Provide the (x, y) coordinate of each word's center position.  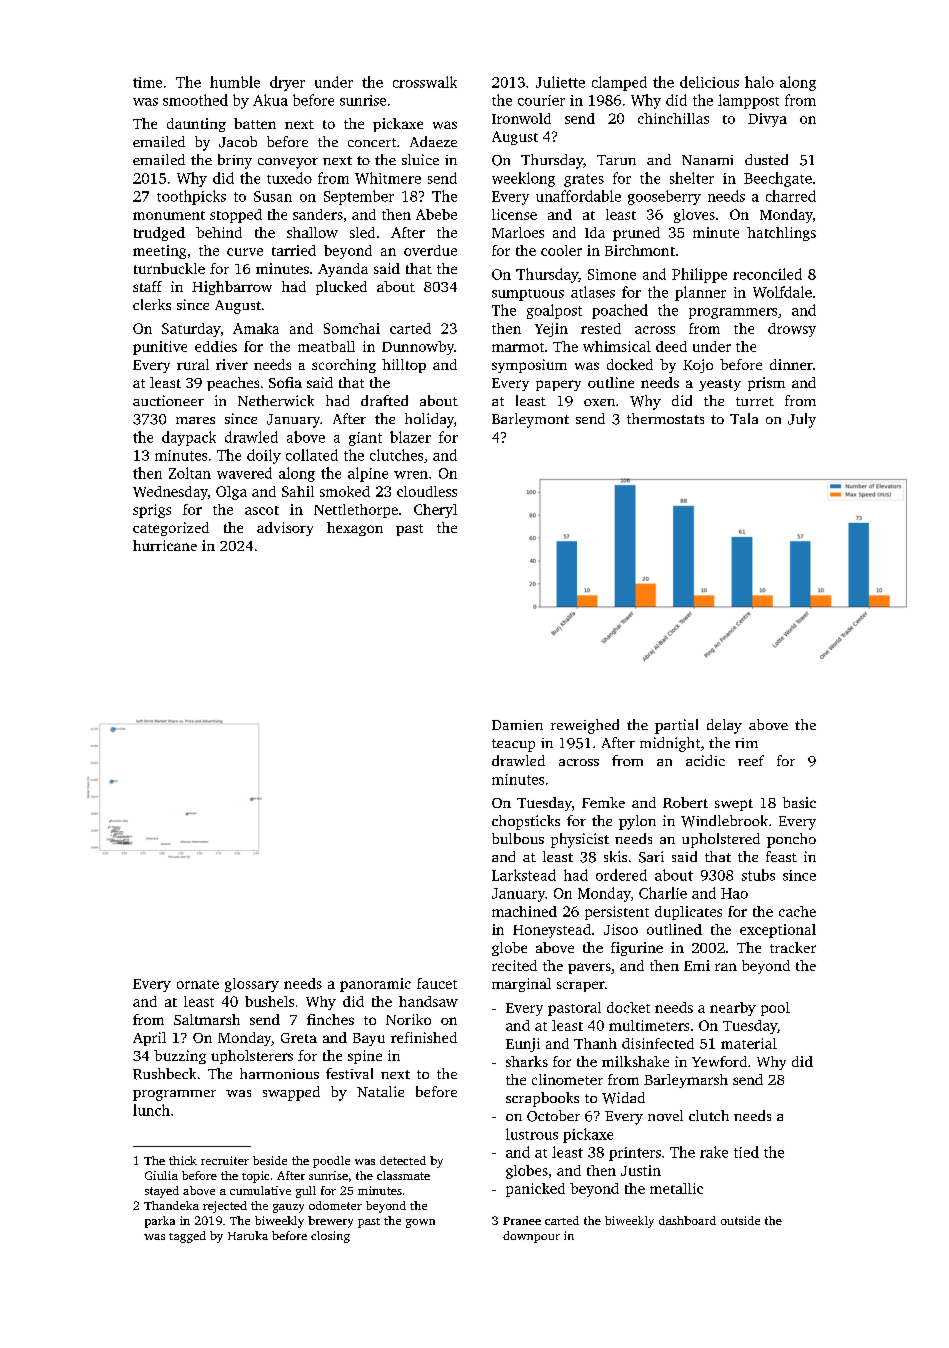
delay (724, 726)
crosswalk (425, 82)
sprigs (152, 511)
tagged (187, 1237)
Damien (517, 725)
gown (420, 1223)
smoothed (195, 100)
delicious (709, 82)
